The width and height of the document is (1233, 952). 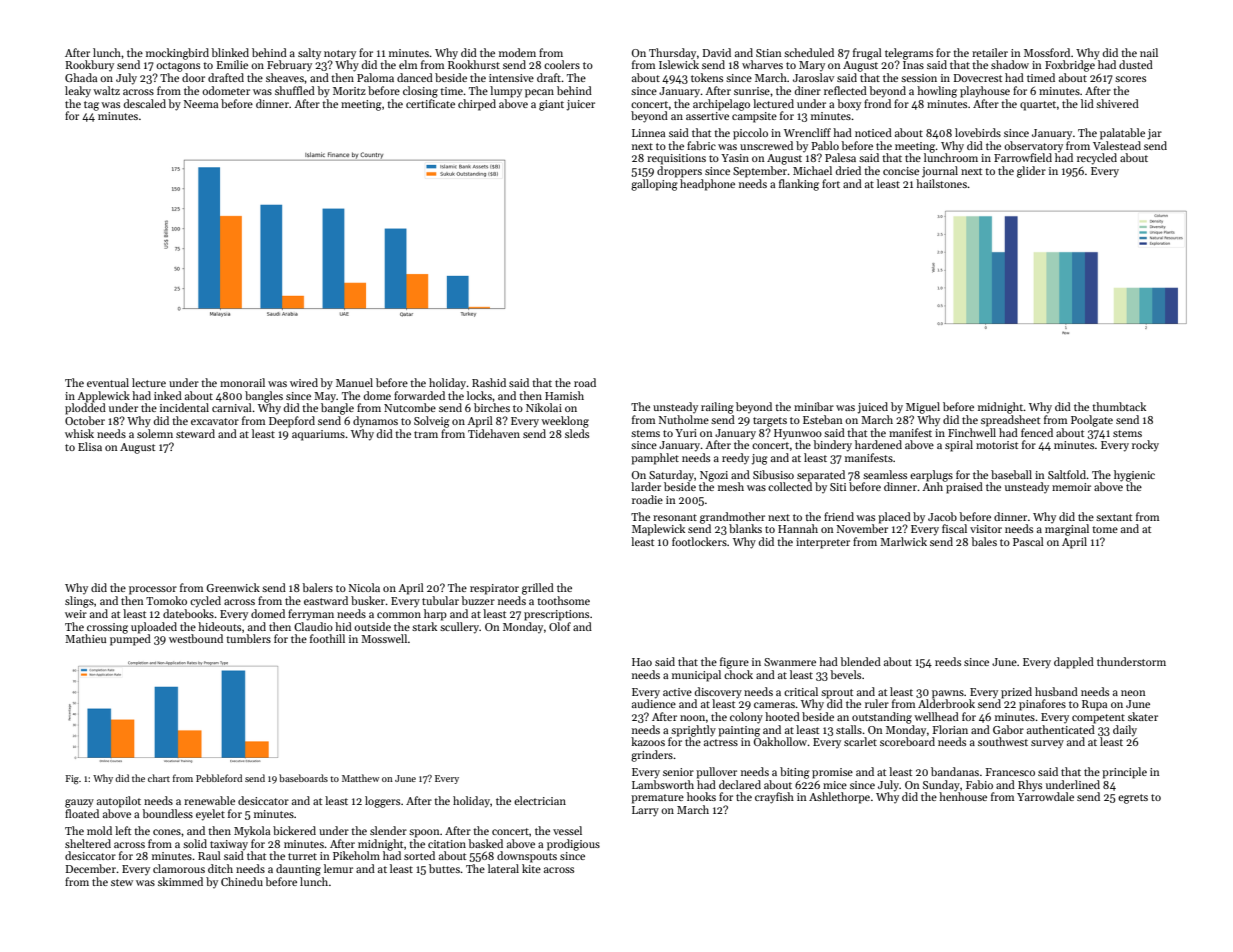 What do you see at coordinates (503, 868) in the document?
I see `lateral` at bounding box center [503, 868].
